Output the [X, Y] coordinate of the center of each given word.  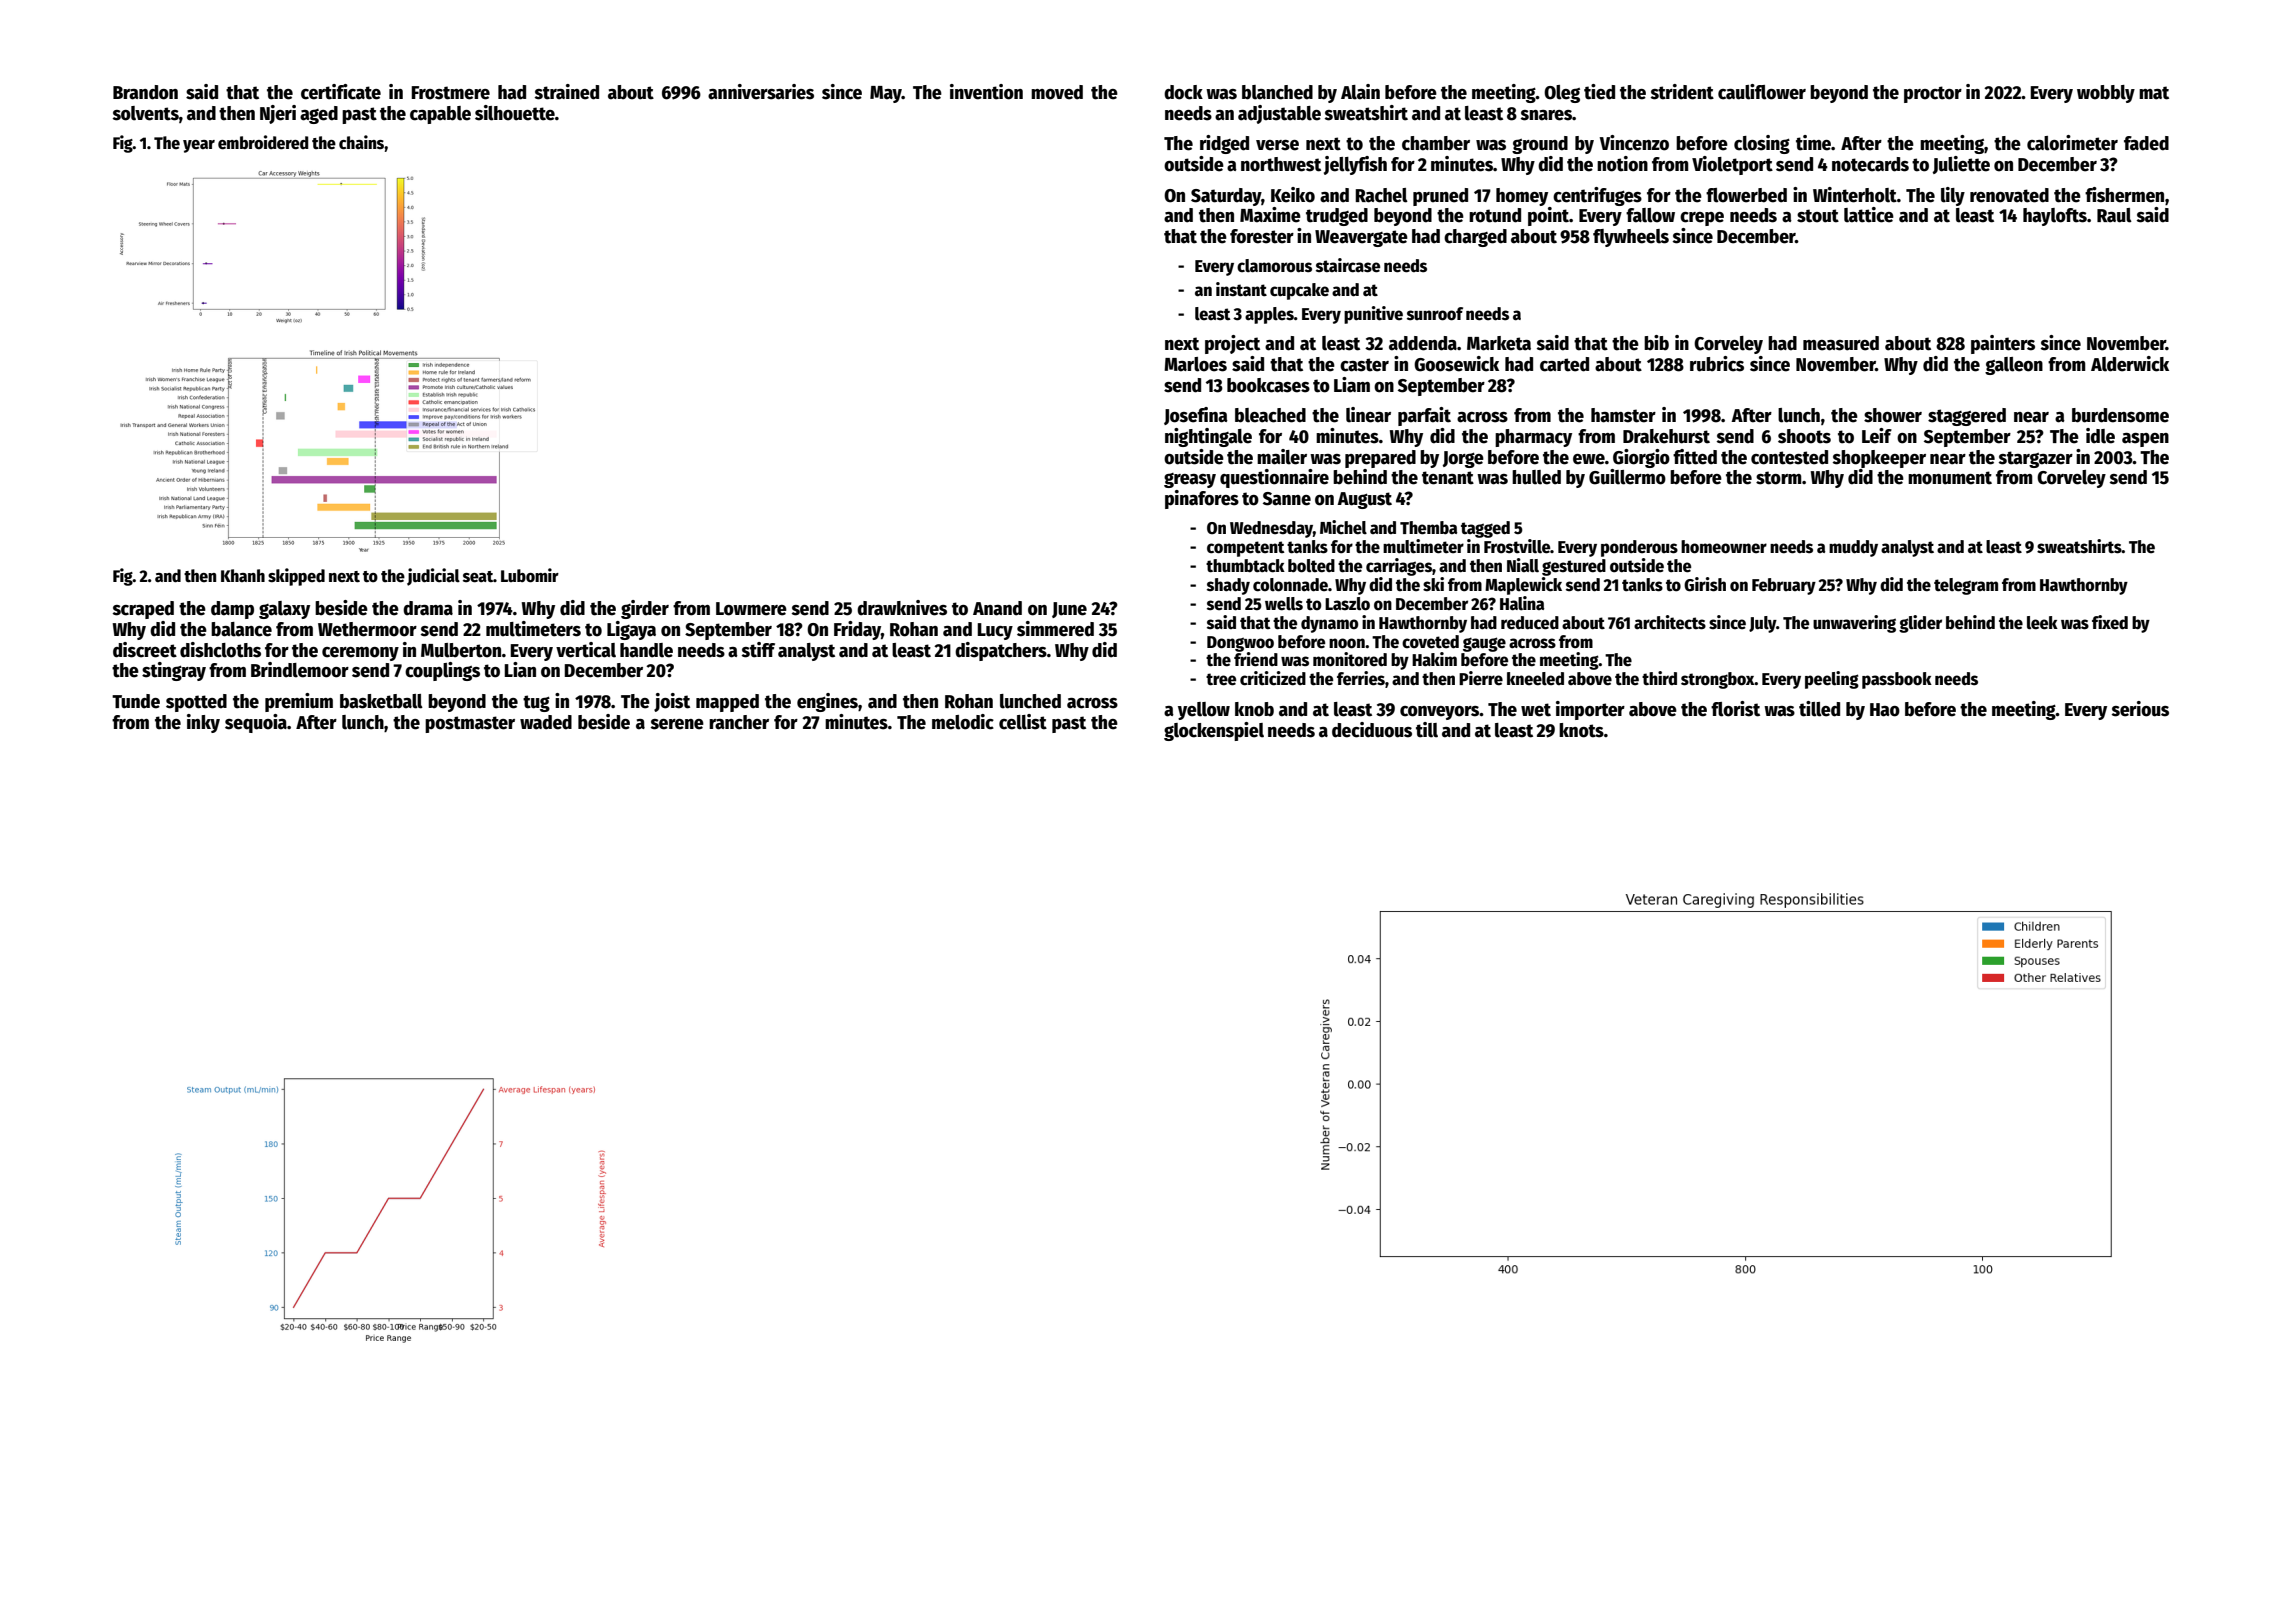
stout [1818, 216]
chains [362, 142]
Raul [2114, 215]
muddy [1853, 548]
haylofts [2055, 217]
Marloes [1195, 364]
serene [677, 724]
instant [1241, 289]
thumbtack [1245, 566]
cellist [1023, 722]
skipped [296, 577]
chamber [1436, 143]
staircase [1348, 265]
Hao [1885, 710]
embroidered [263, 142]
